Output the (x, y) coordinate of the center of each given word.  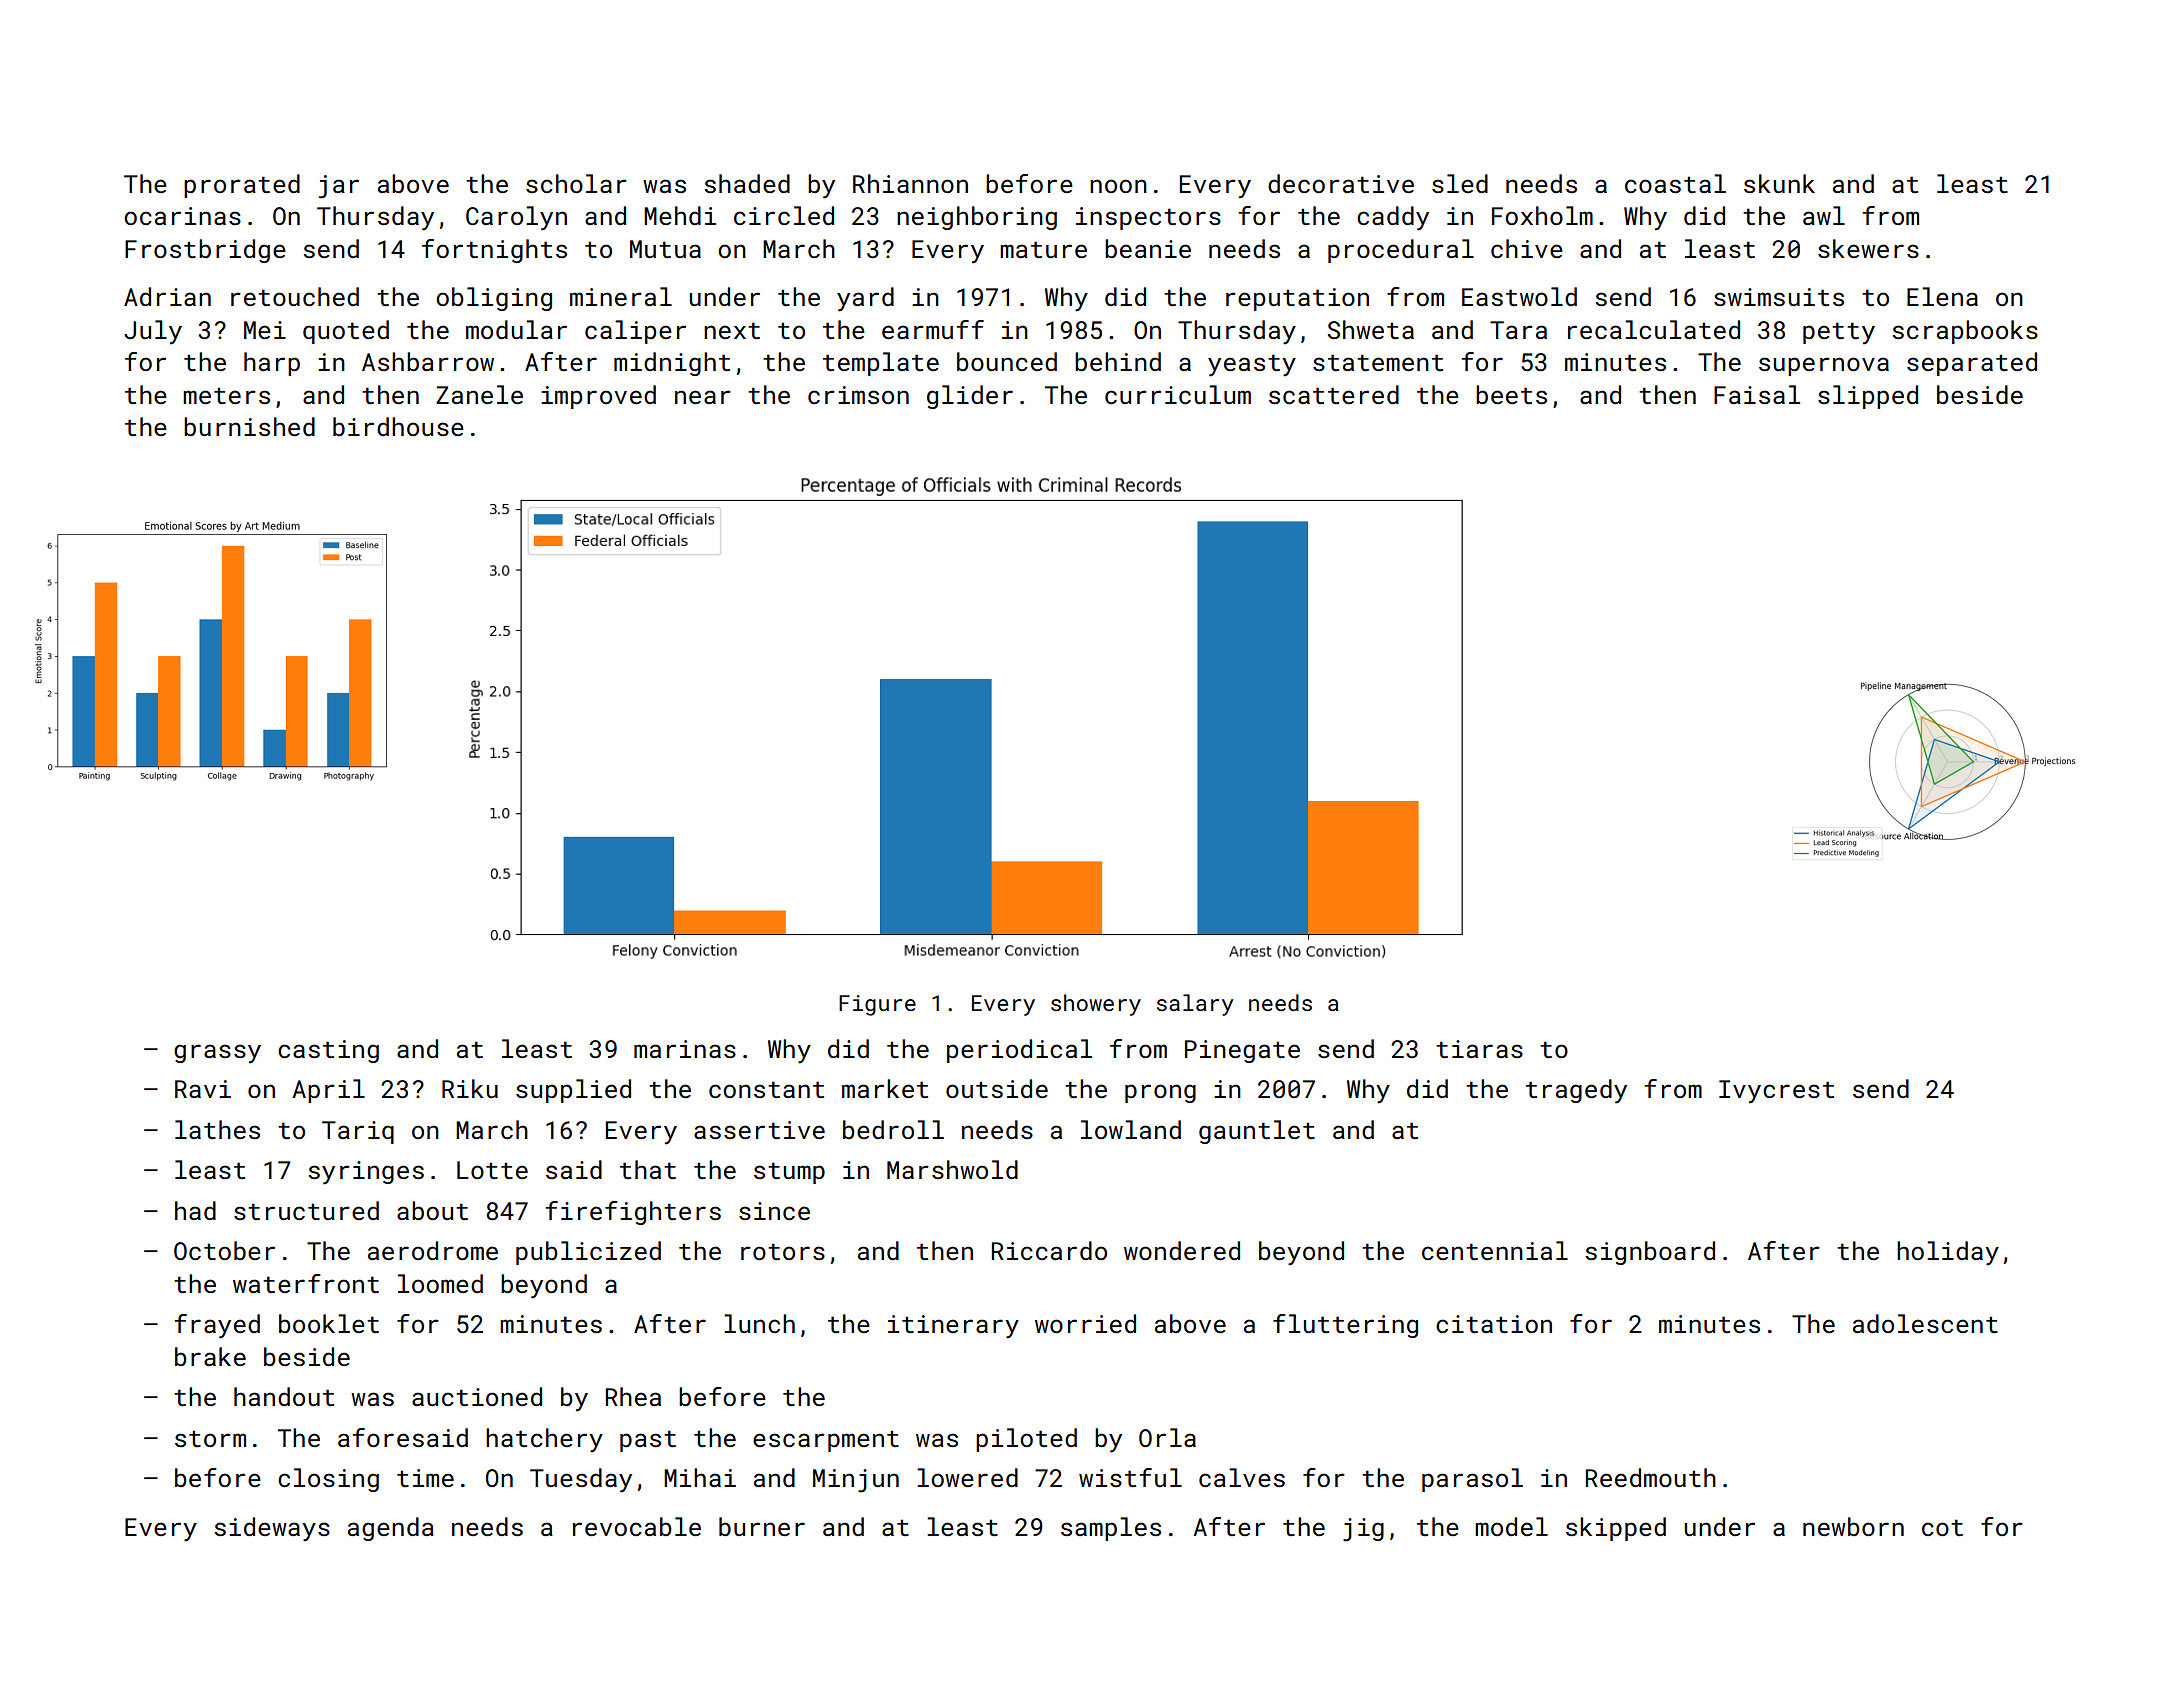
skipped (1616, 1529)
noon (1118, 186)
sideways (272, 1529)
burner (762, 1526)
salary (1195, 1005)
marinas (685, 1049)
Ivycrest (1776, 1092)
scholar (576, 183)
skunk (1779, 183)
